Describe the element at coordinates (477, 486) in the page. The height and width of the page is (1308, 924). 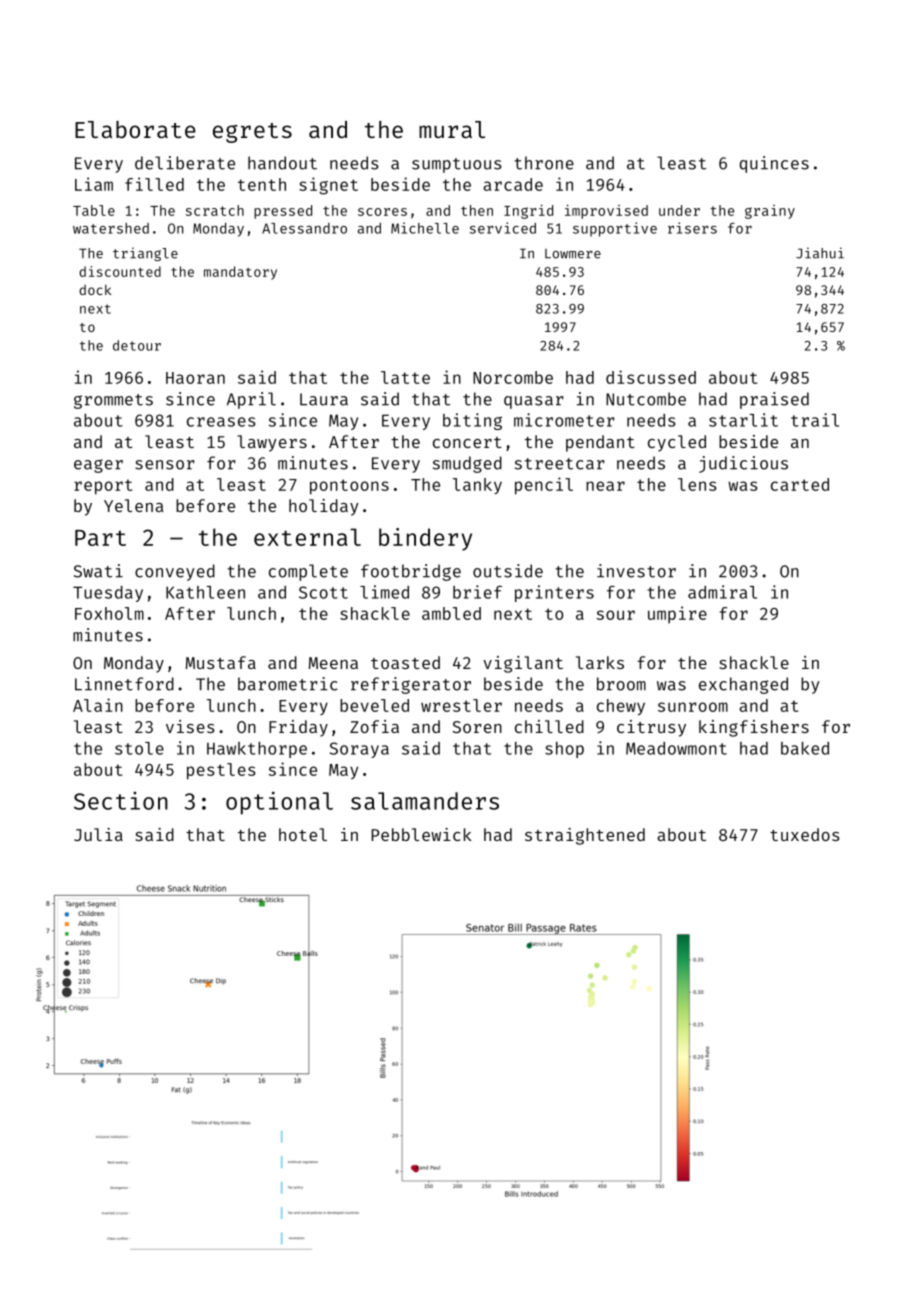
I see `lanky` at that location.
